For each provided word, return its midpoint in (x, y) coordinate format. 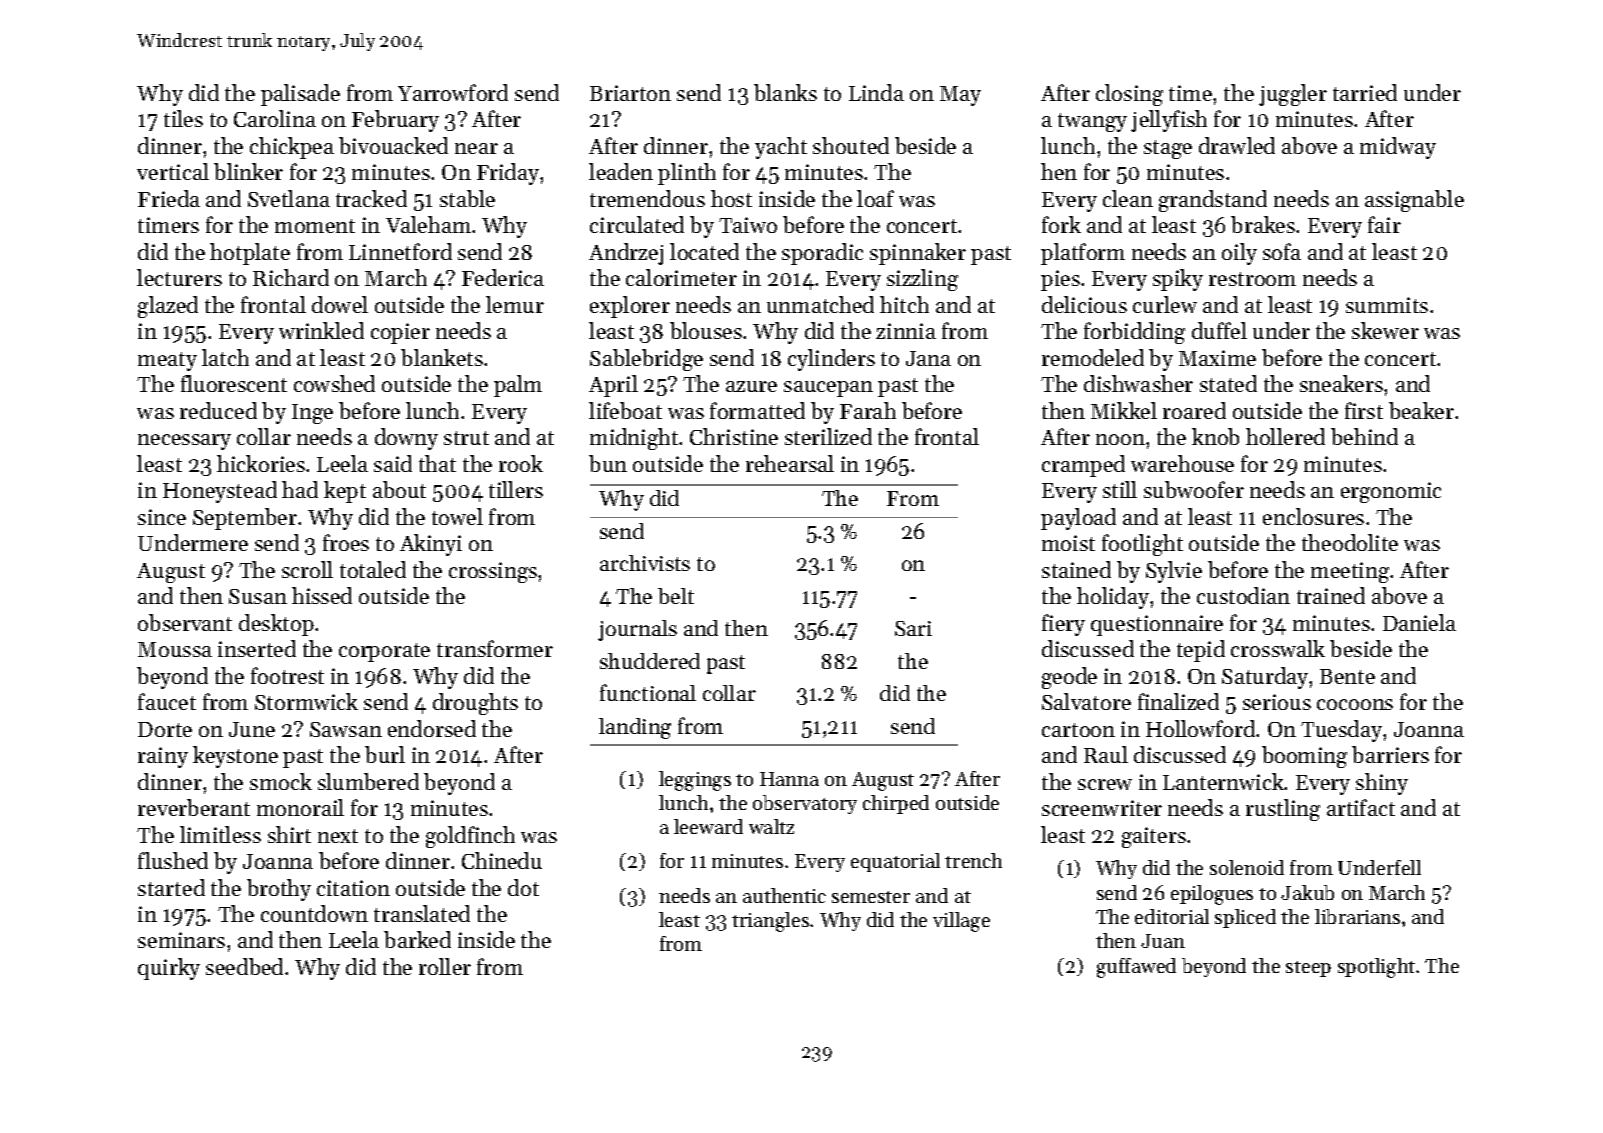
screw (1105, 784)
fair (1384, 224)
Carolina (275, 118)
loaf (875, 198)
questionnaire (1157, 625)
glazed (168, 307)
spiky (1178, 280)
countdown (314, 913)
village (961, 922)
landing (635, 728)
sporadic (822, 254)
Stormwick (306, 701)
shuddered (650, 661)
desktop (276, 625)
